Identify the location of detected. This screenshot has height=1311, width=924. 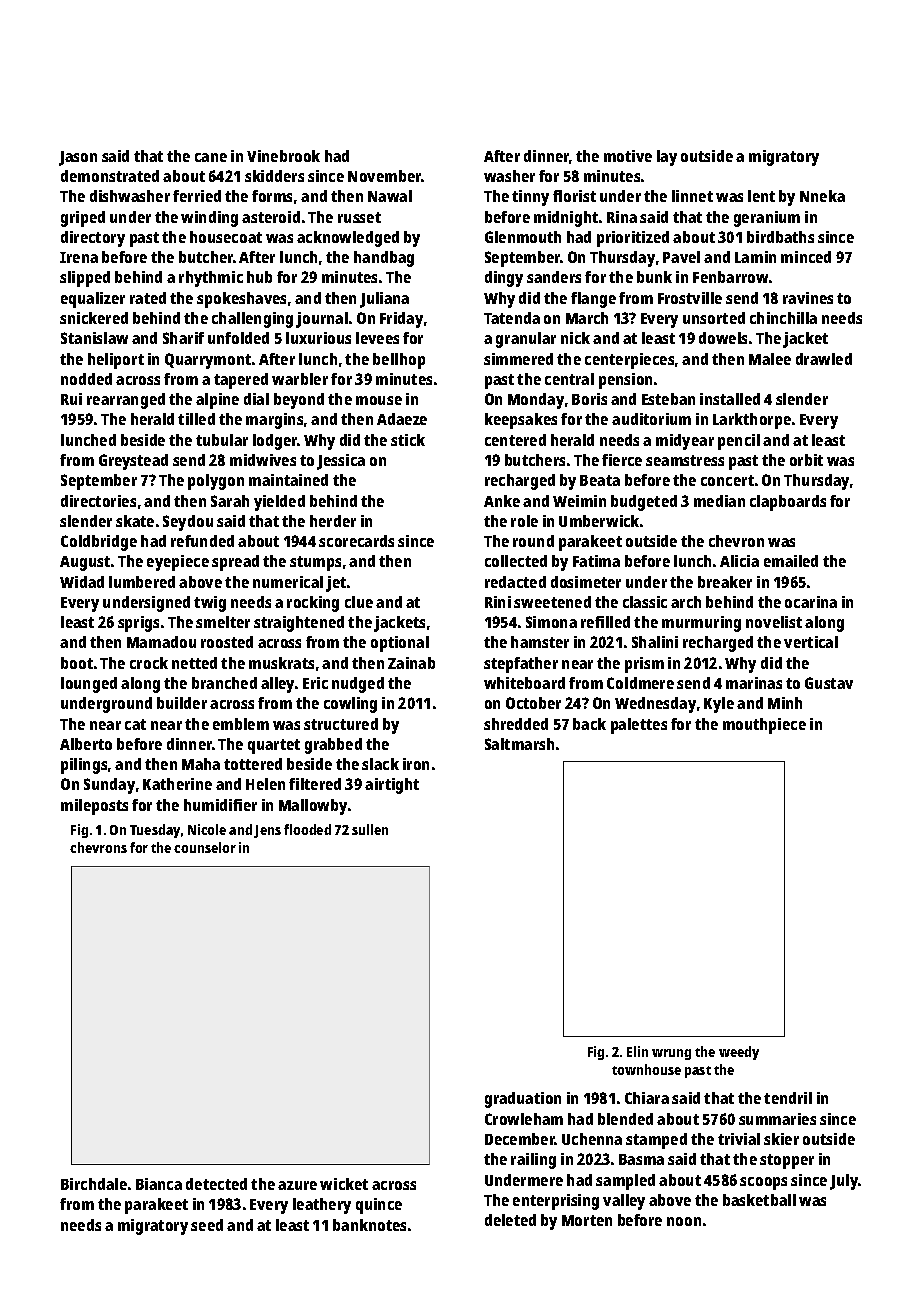
(216, 1184).
